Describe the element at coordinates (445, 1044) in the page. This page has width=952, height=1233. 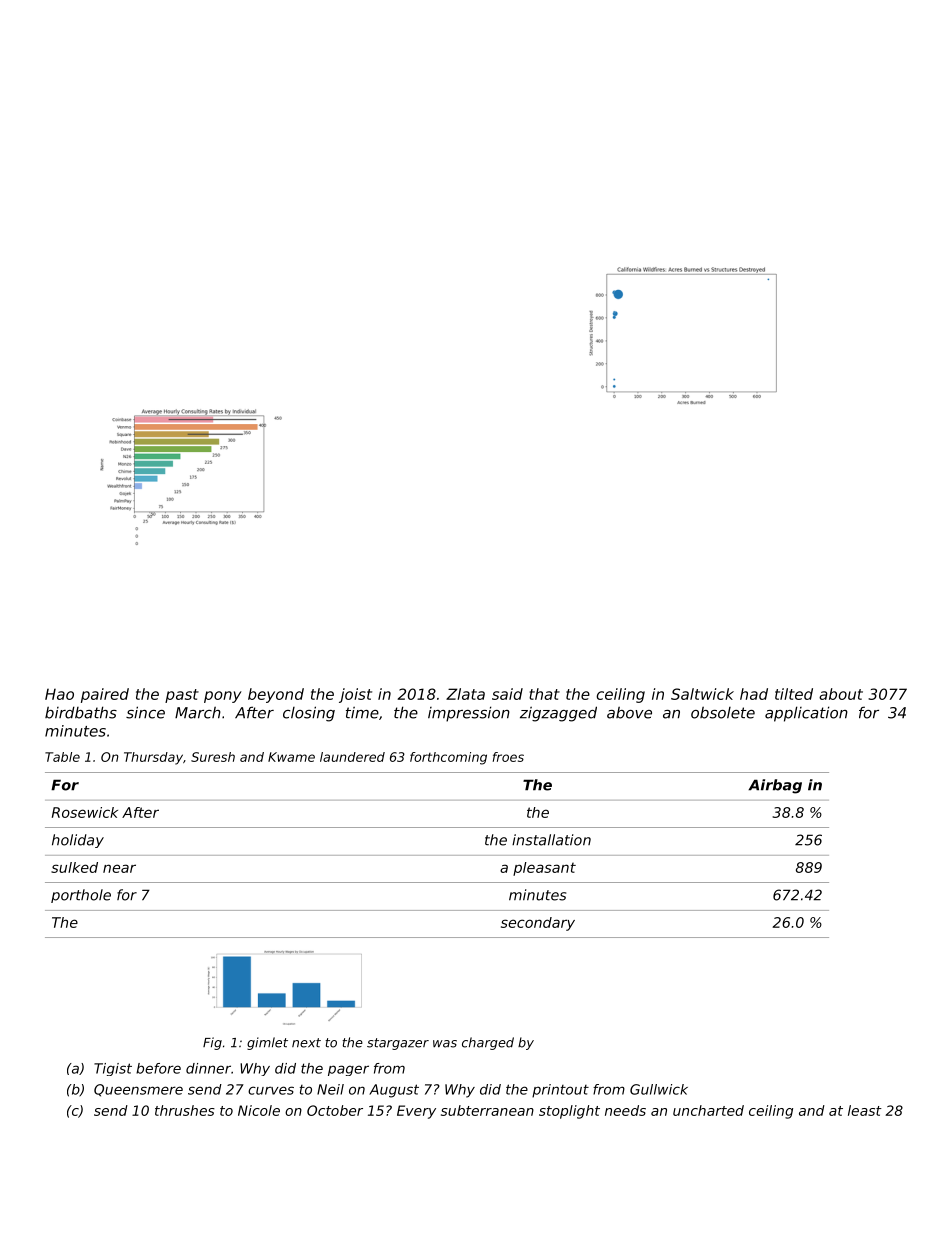
I see `was` at that location.
